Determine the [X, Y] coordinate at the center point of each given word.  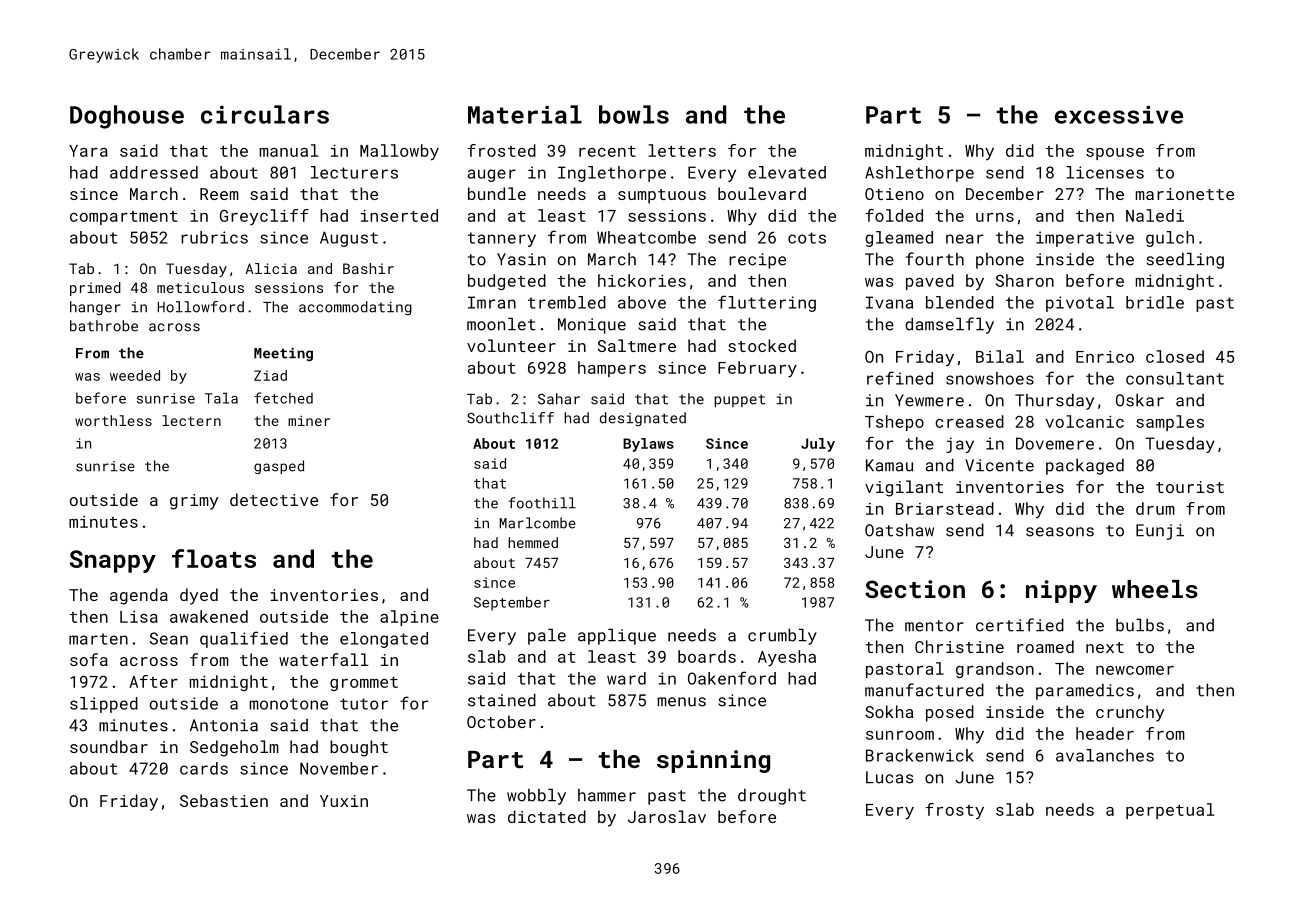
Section [915, 589]
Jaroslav [667, 816]
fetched [283, 398]
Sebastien [224, 800]
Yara [88, 151]
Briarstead [945, 508]
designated [643, 419]
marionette [1185, 194]
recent [607, 151]
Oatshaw [899, 530]
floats [214, 558]
